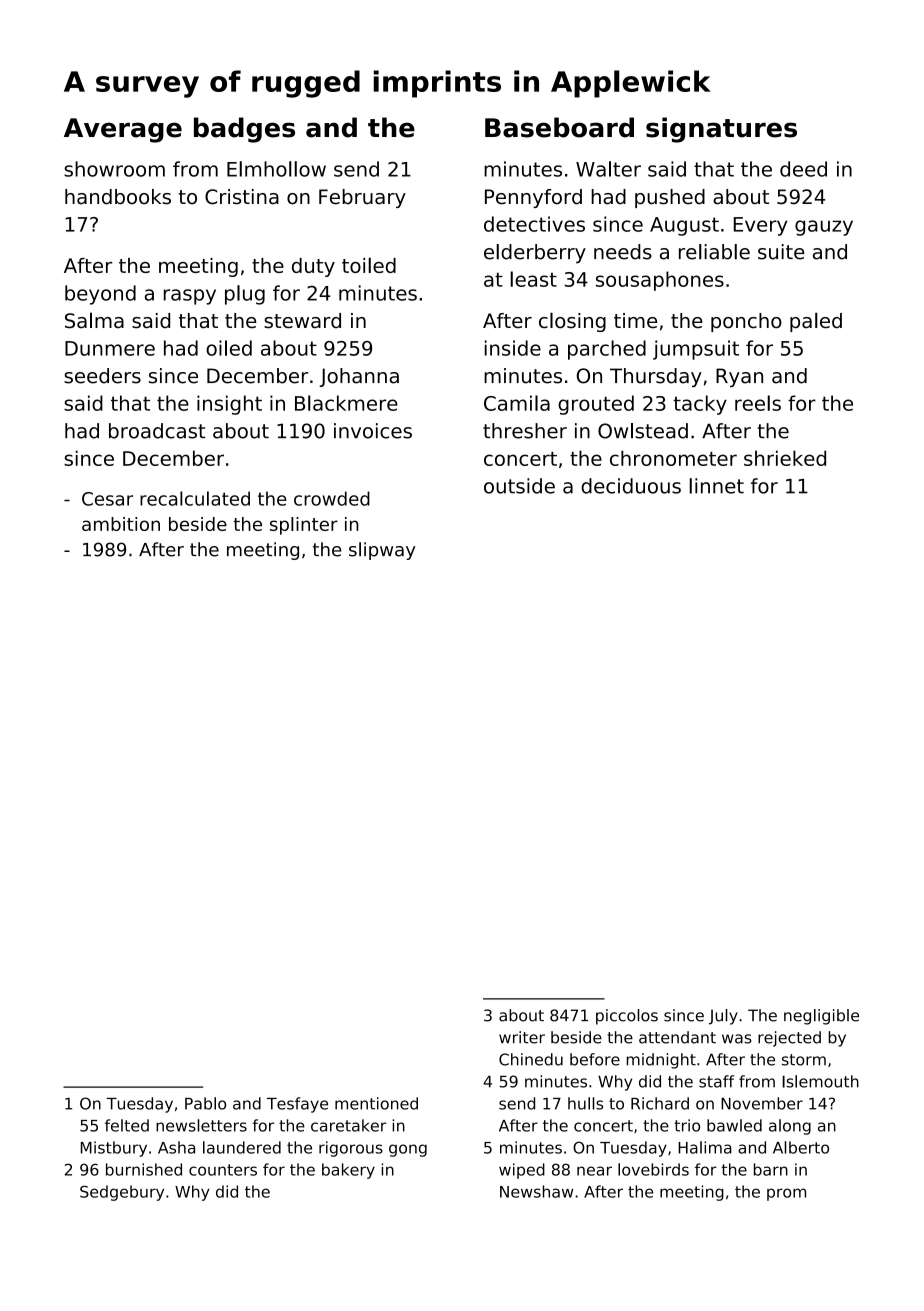 This document has width=924, height=1311. Describe the element at coordinates (716, 486) in the document. I see `linnet` at that location.
